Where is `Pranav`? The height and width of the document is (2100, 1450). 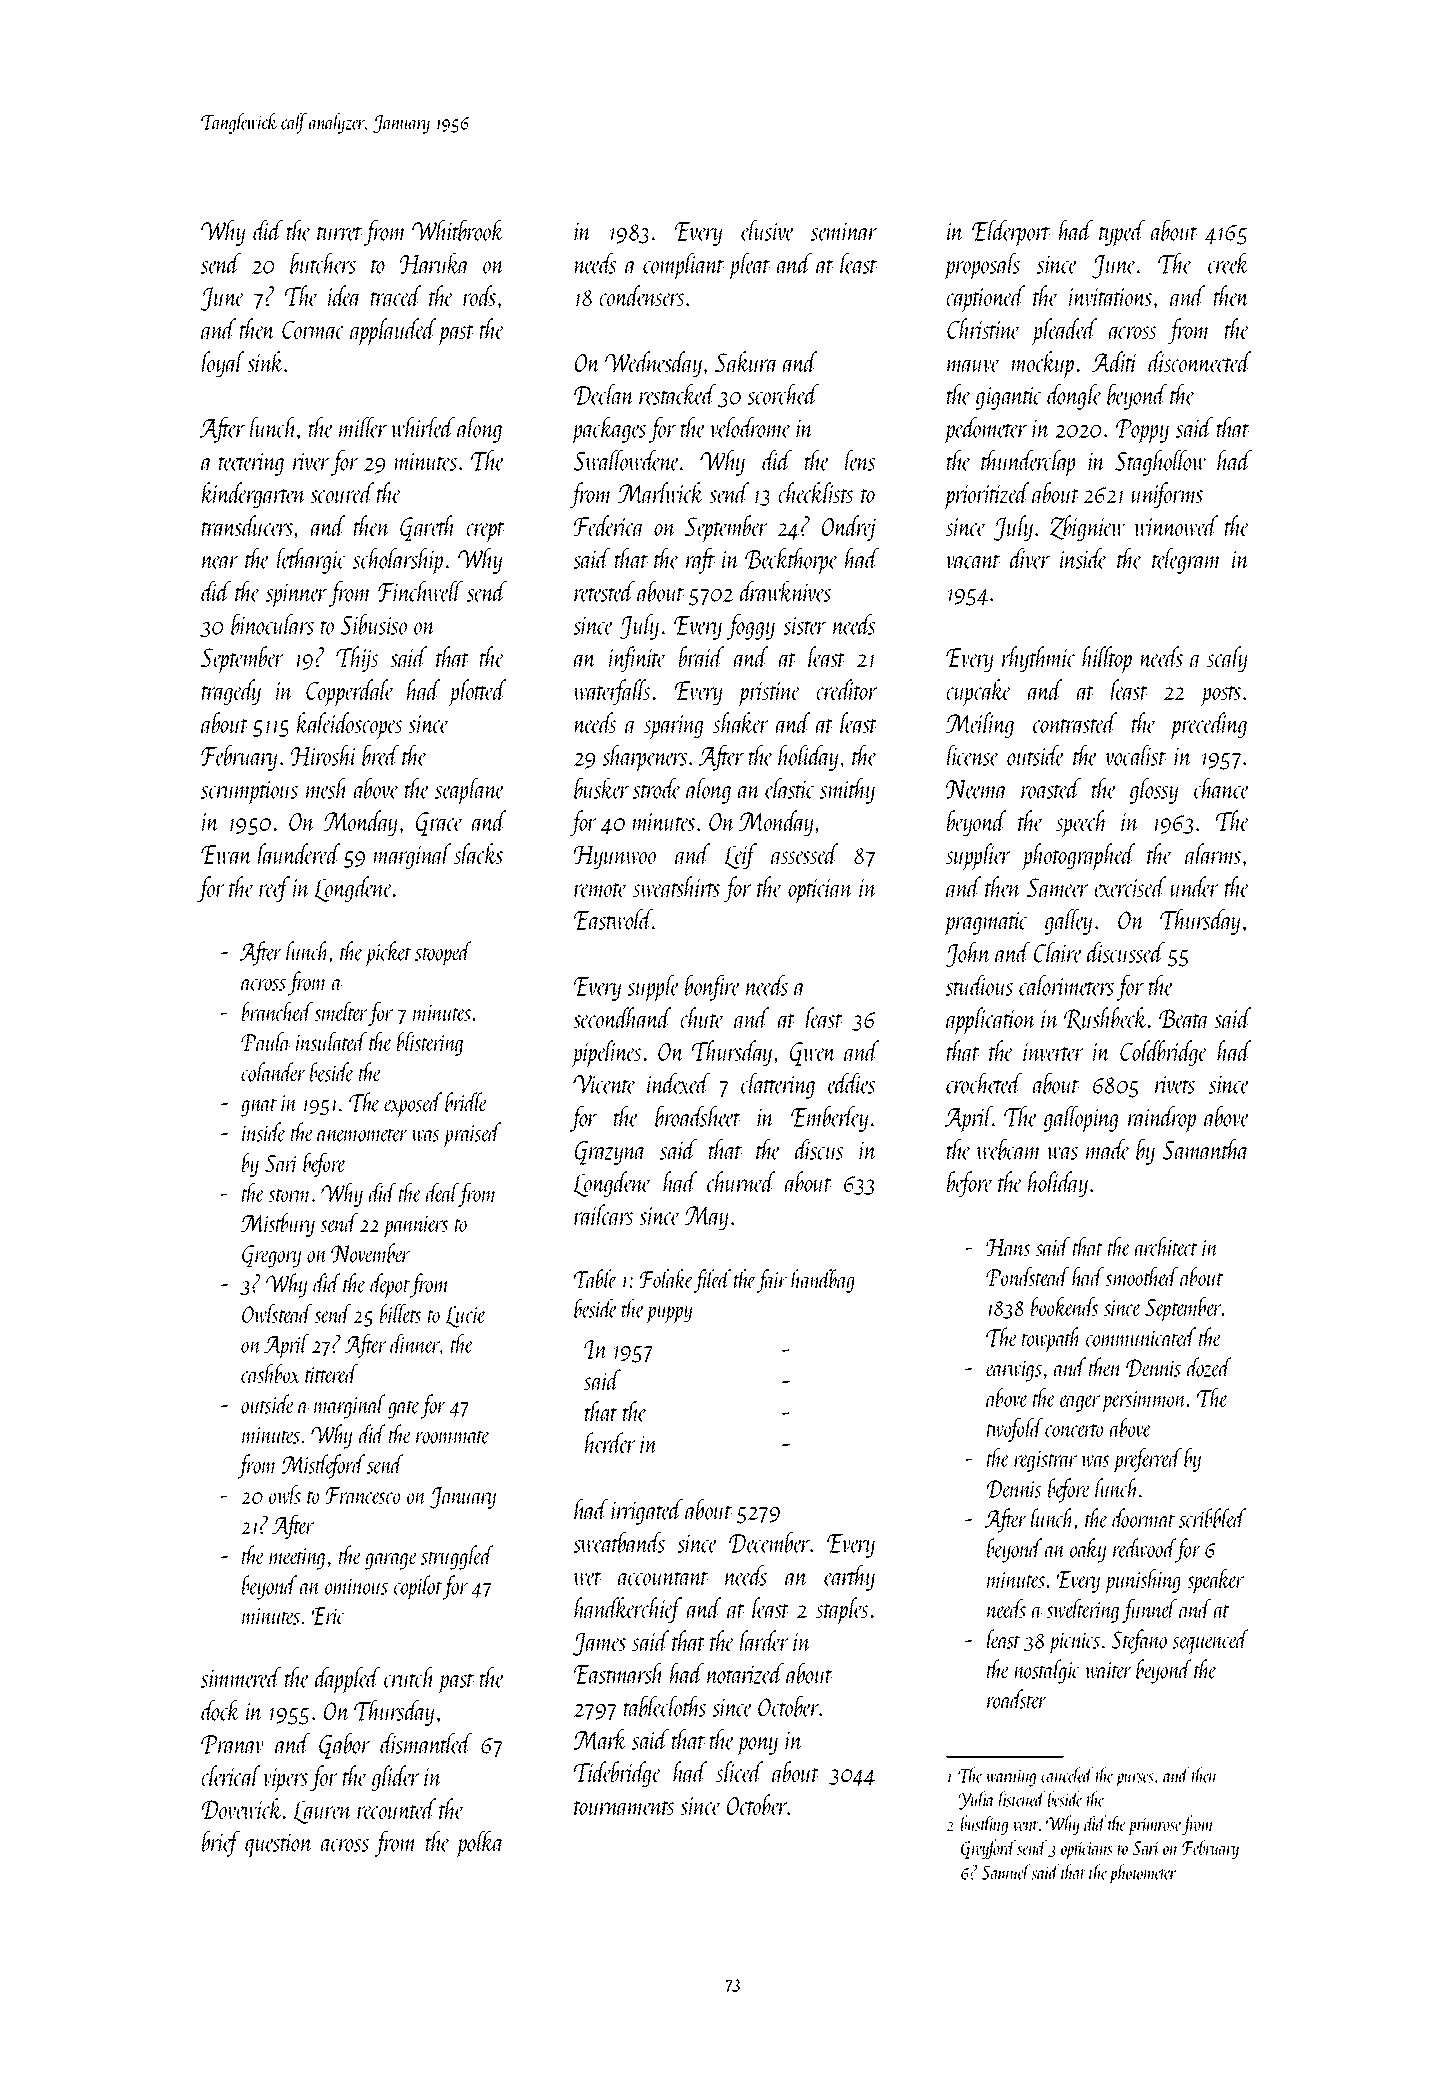 Pranav is located at coordinates (232, 1744).
